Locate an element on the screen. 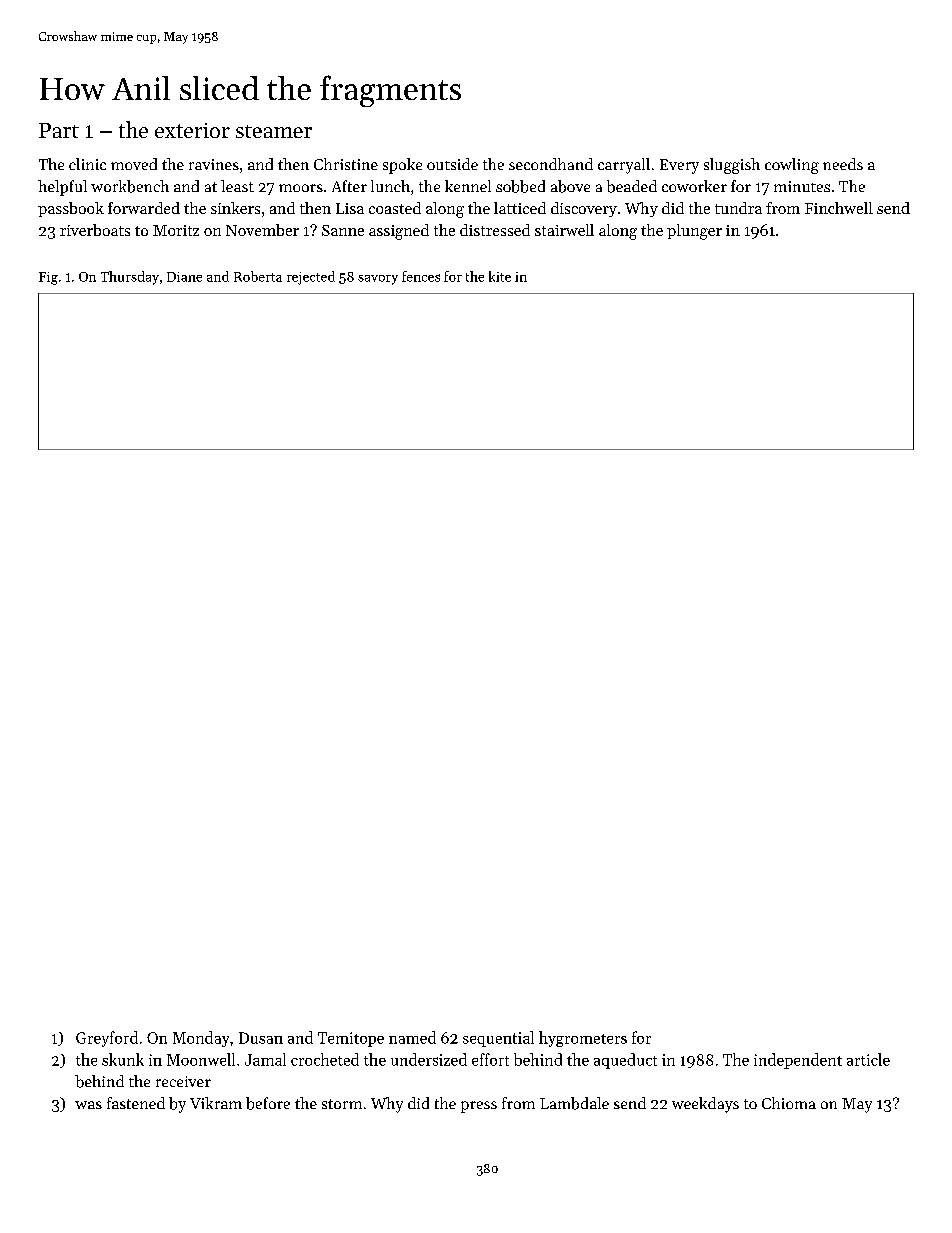 Image resolution: width=952 pixels, height=1233 pixels. latticed is located at coordinates (520, 208).
